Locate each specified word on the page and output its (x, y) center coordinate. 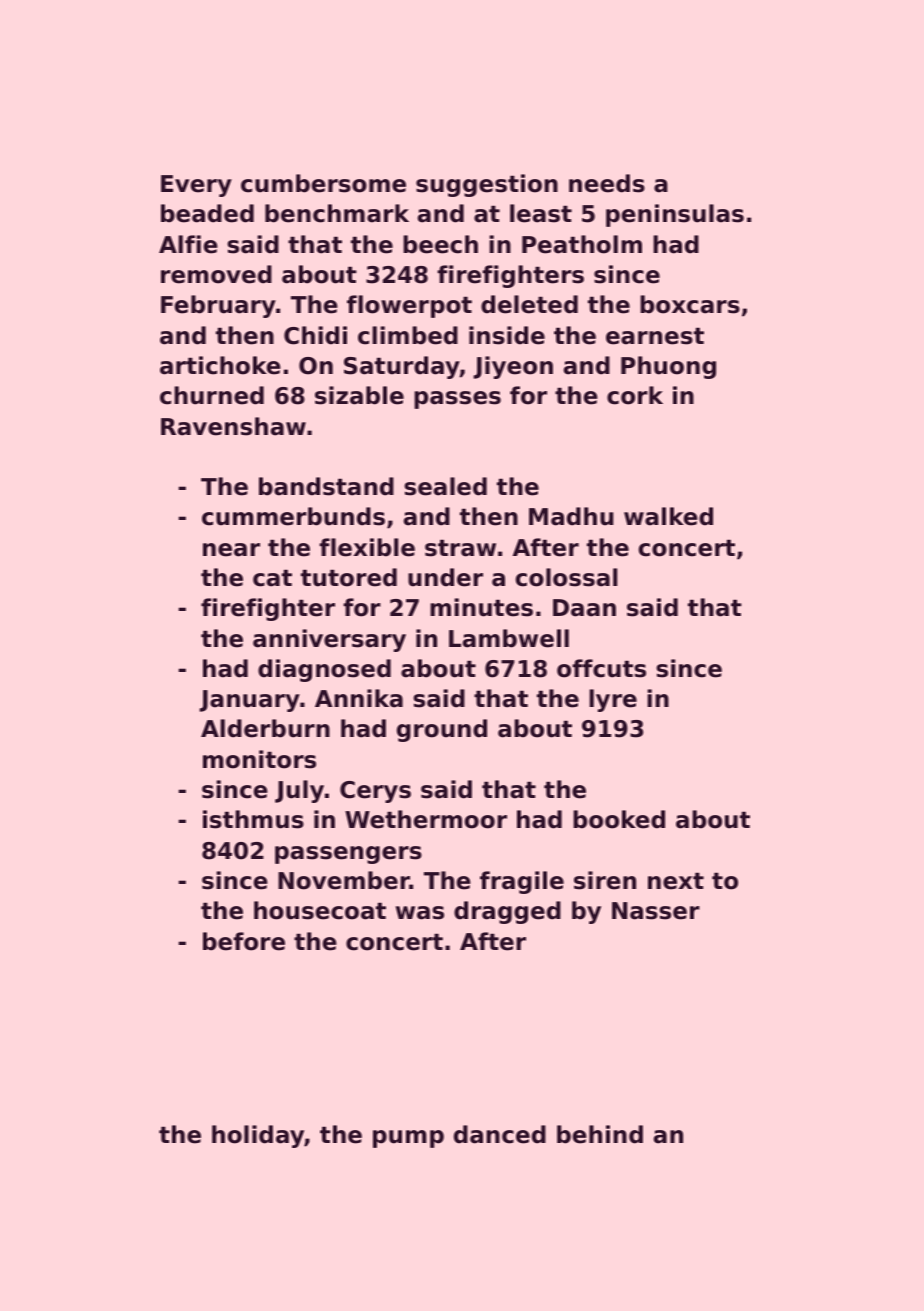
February (218, 306)
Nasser (656, 911)
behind (600, 1134)
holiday (258, 1136)
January (249, 701)
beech (440, 244)
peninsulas (675, 215)
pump (408, 1139)
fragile (522, 882)
